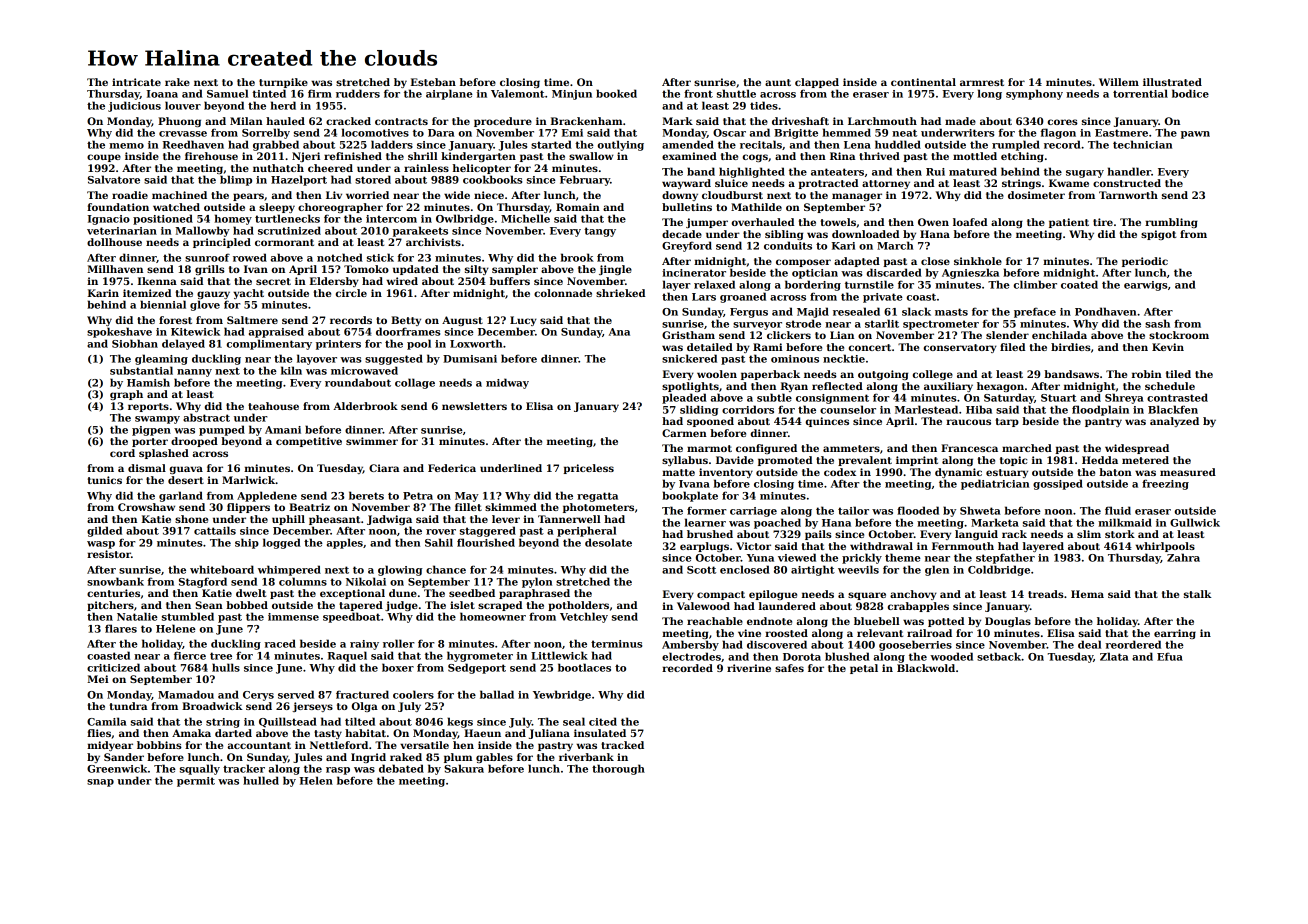 Image resolution: width=1308 pixels, height=924 pixels. What do you see at coordinates (283, 83) in the screenshot?
I see `turnpike` at bounding box center [283, 83].
